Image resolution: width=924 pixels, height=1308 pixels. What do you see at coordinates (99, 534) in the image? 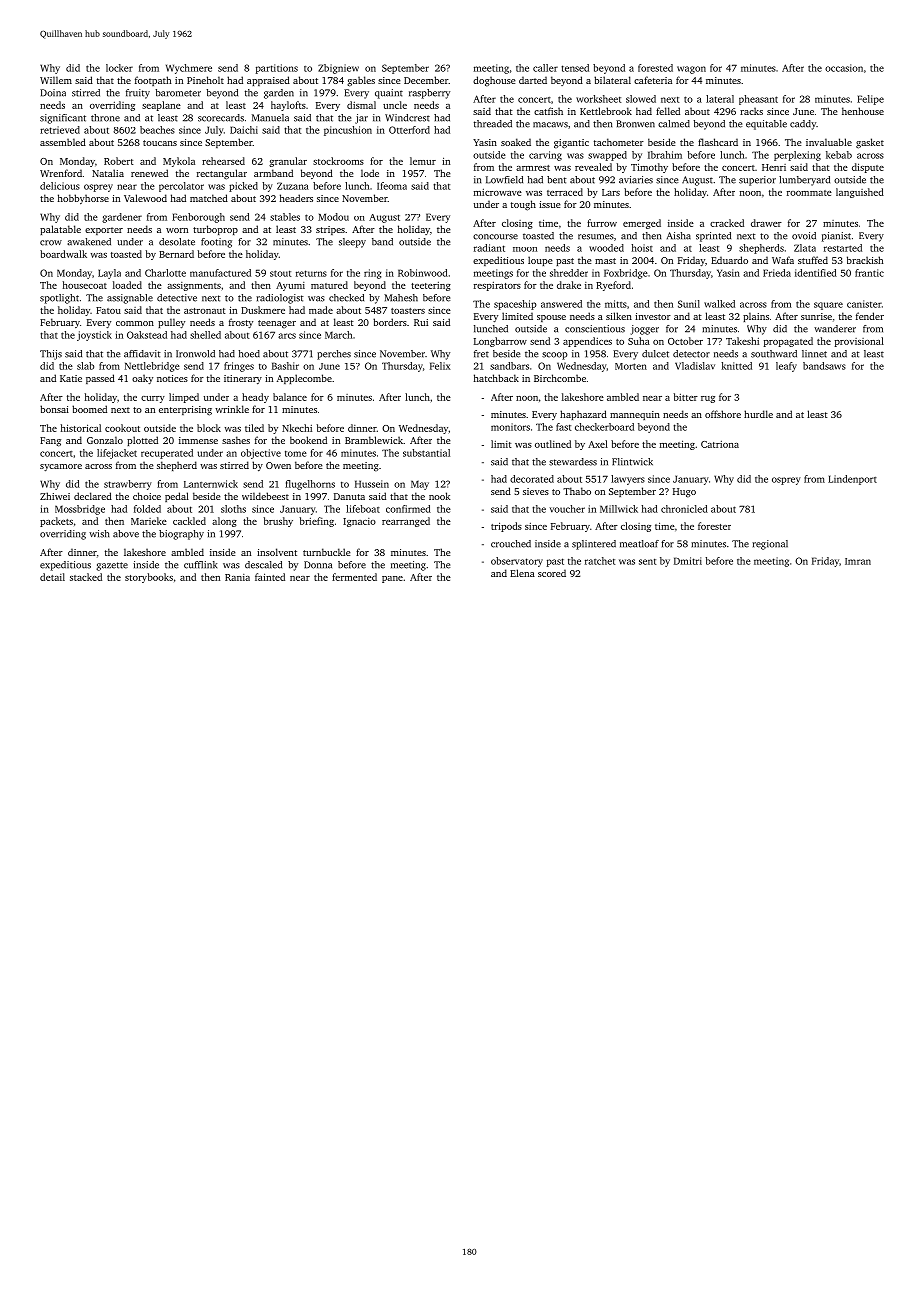
I see `wish` at bounding box center [99, 534].
